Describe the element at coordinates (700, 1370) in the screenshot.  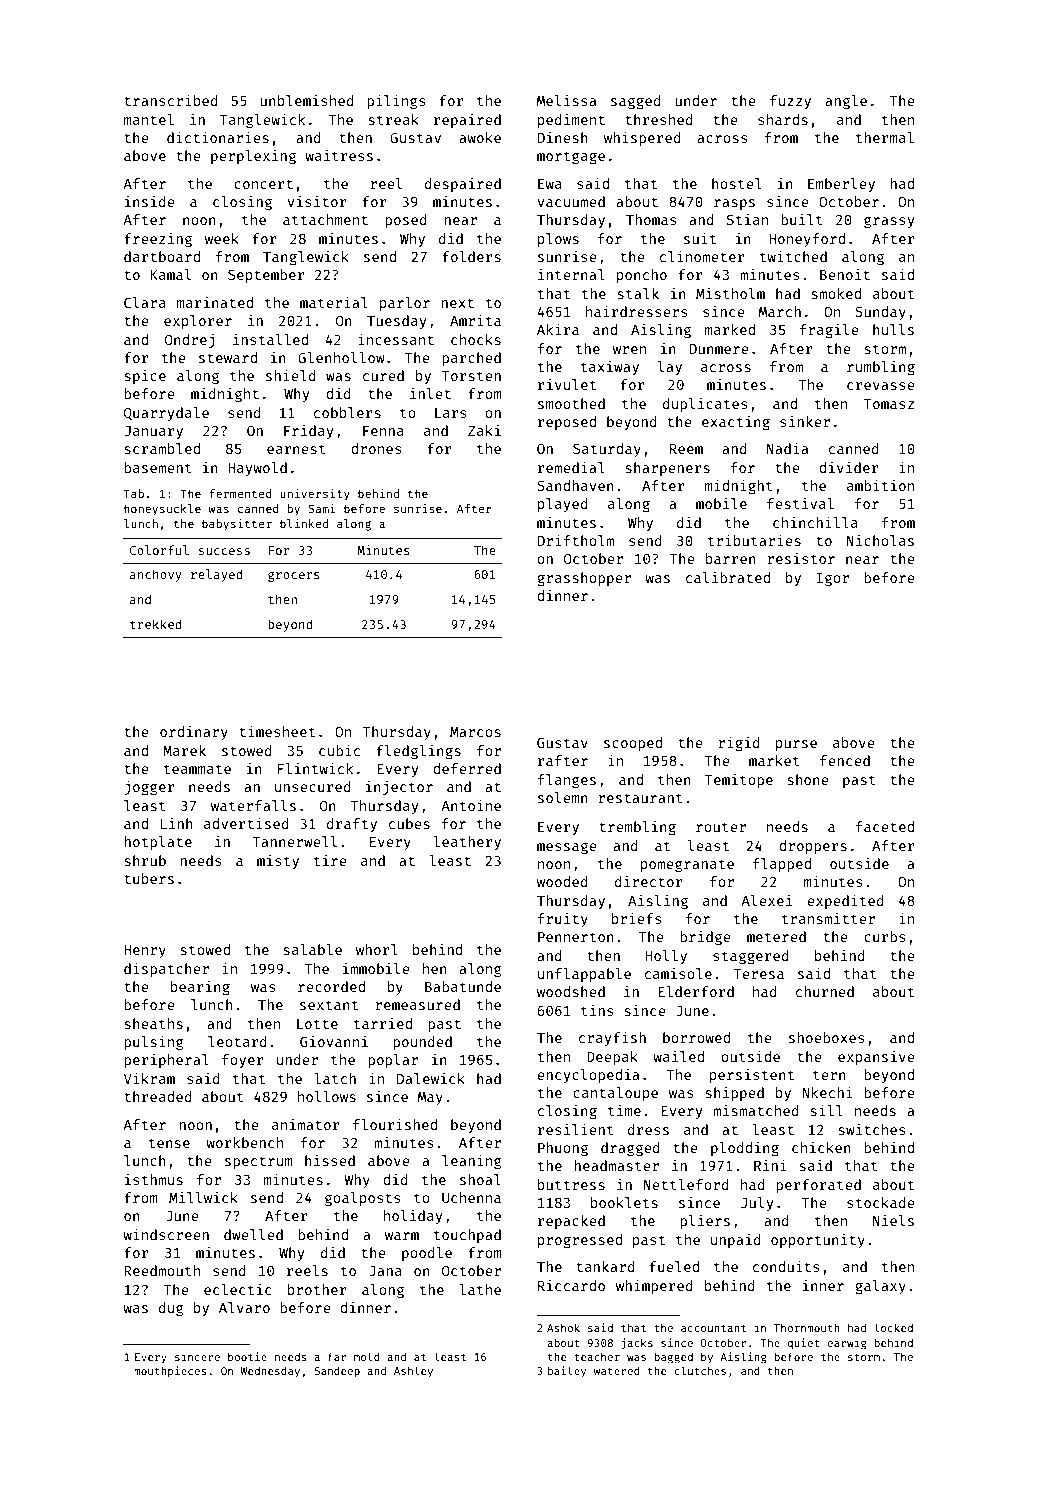
I see `clutches` at that location.
